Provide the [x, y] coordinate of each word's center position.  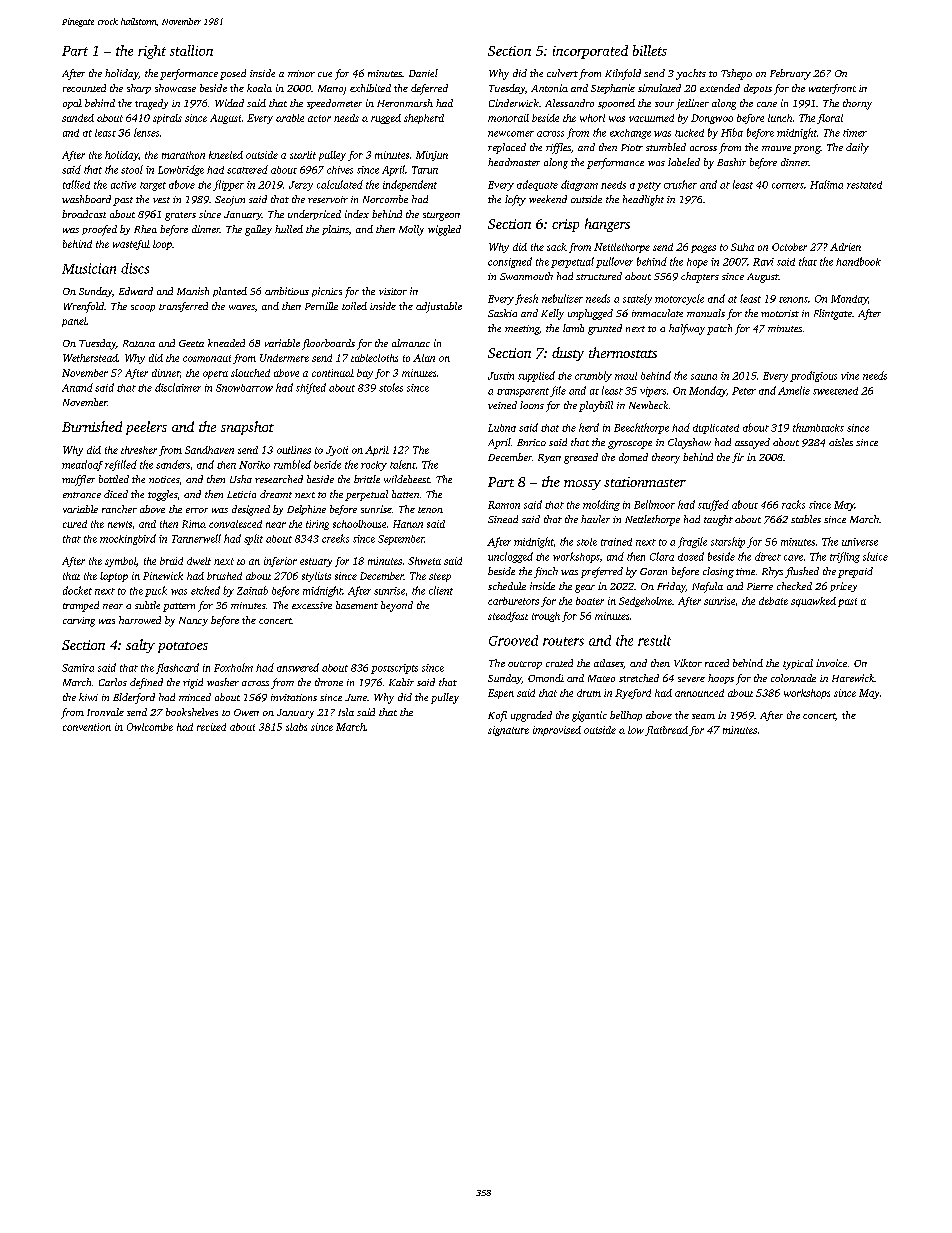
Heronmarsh [405, 103]
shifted [311, 388]
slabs [296, 727]
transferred [183, 307]
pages [703, 249]
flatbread [666, 731]
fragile [692, 542]
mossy [582, 485]
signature [508, 731]
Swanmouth [526, 276]
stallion [191, 50]
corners [788, 186]
